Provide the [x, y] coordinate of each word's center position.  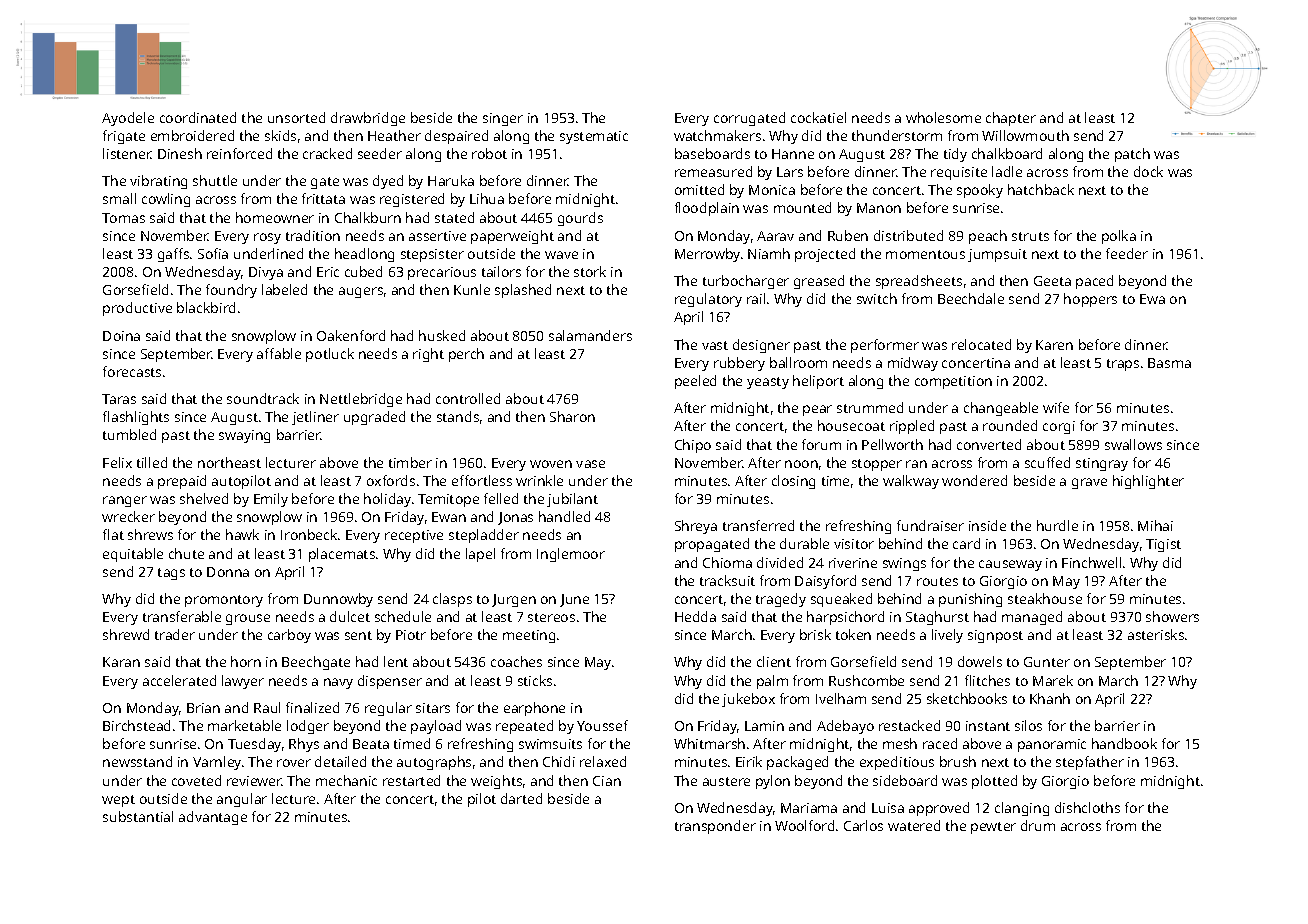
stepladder [484, 536]
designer [761, 346]
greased [819, 282]
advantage [213, 818]
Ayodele [128, 119]
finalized [312, 707]
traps [1123, 365]
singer [503, 119]
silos [1028, 725]
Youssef [602, 725]
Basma [1169, 363]
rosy [267, 238]
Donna [228, 572]
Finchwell [1091, 562]
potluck [330, 355]
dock [1148, 171]
